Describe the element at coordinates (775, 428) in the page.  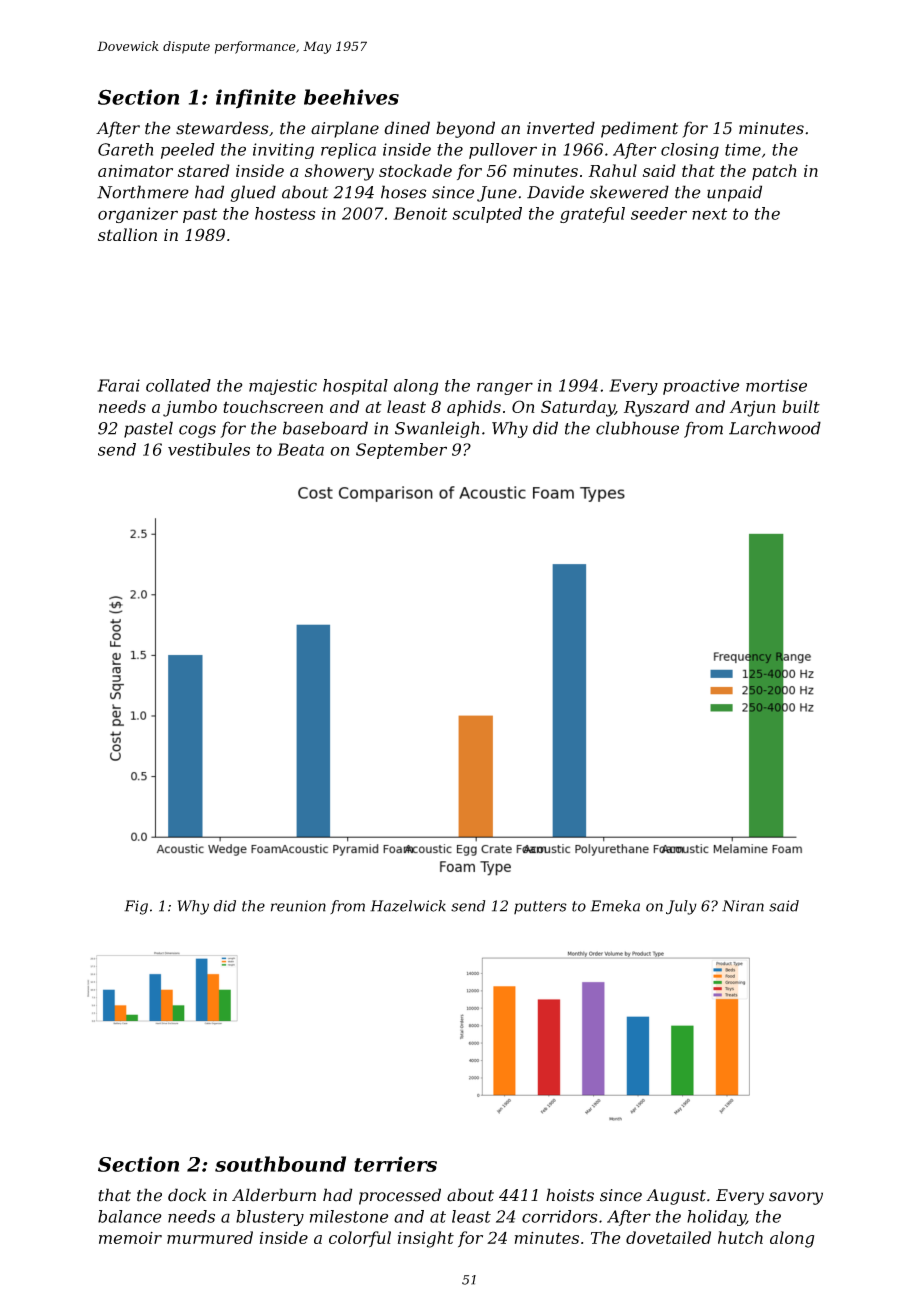
I see `Larchwood` at that location.
